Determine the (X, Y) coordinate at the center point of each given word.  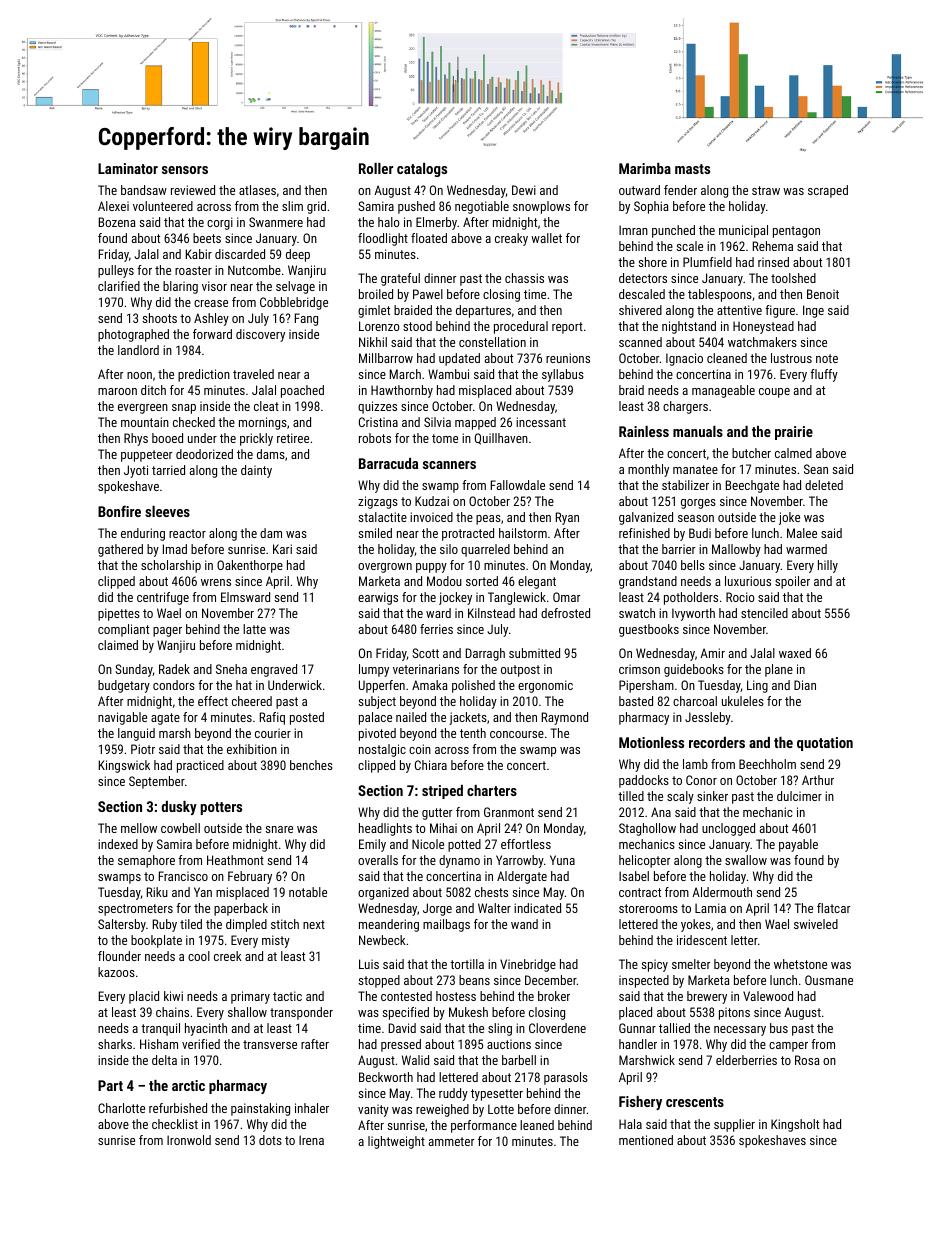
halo (389, 222)
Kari (282, 549)
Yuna (562, 860)
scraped (828, 191)
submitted (534, 653)
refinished (644, 533)
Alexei (113, 206)
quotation (825, 744)
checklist (175, 1124)
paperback (241, 909)
